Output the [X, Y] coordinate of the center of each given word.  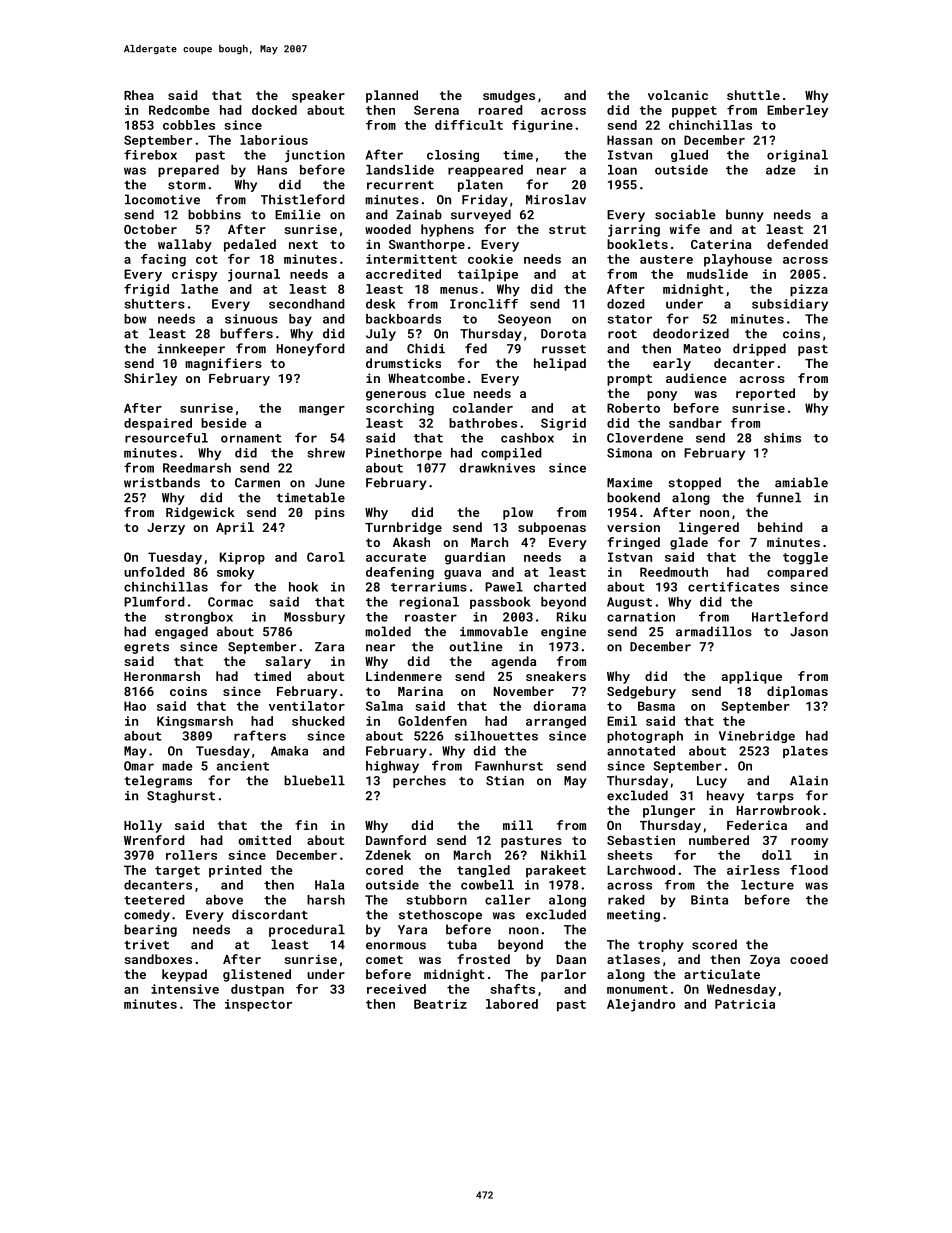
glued [689, 156]
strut [567, 229]
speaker [318, 96]
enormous [396, 946]
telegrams [158, 781]
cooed [809, 959]
